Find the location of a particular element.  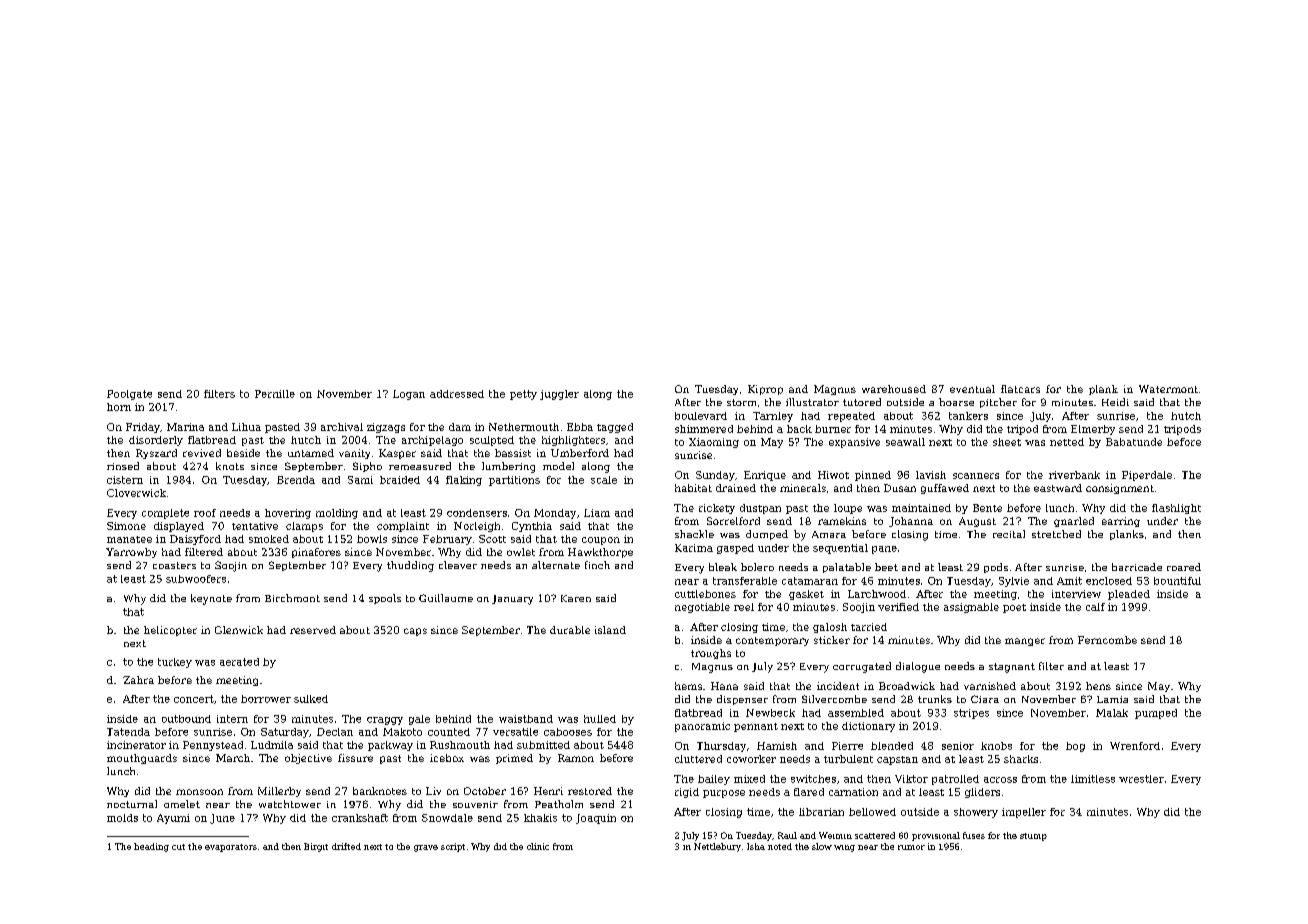

molds is located at coordinates (122, 818).
